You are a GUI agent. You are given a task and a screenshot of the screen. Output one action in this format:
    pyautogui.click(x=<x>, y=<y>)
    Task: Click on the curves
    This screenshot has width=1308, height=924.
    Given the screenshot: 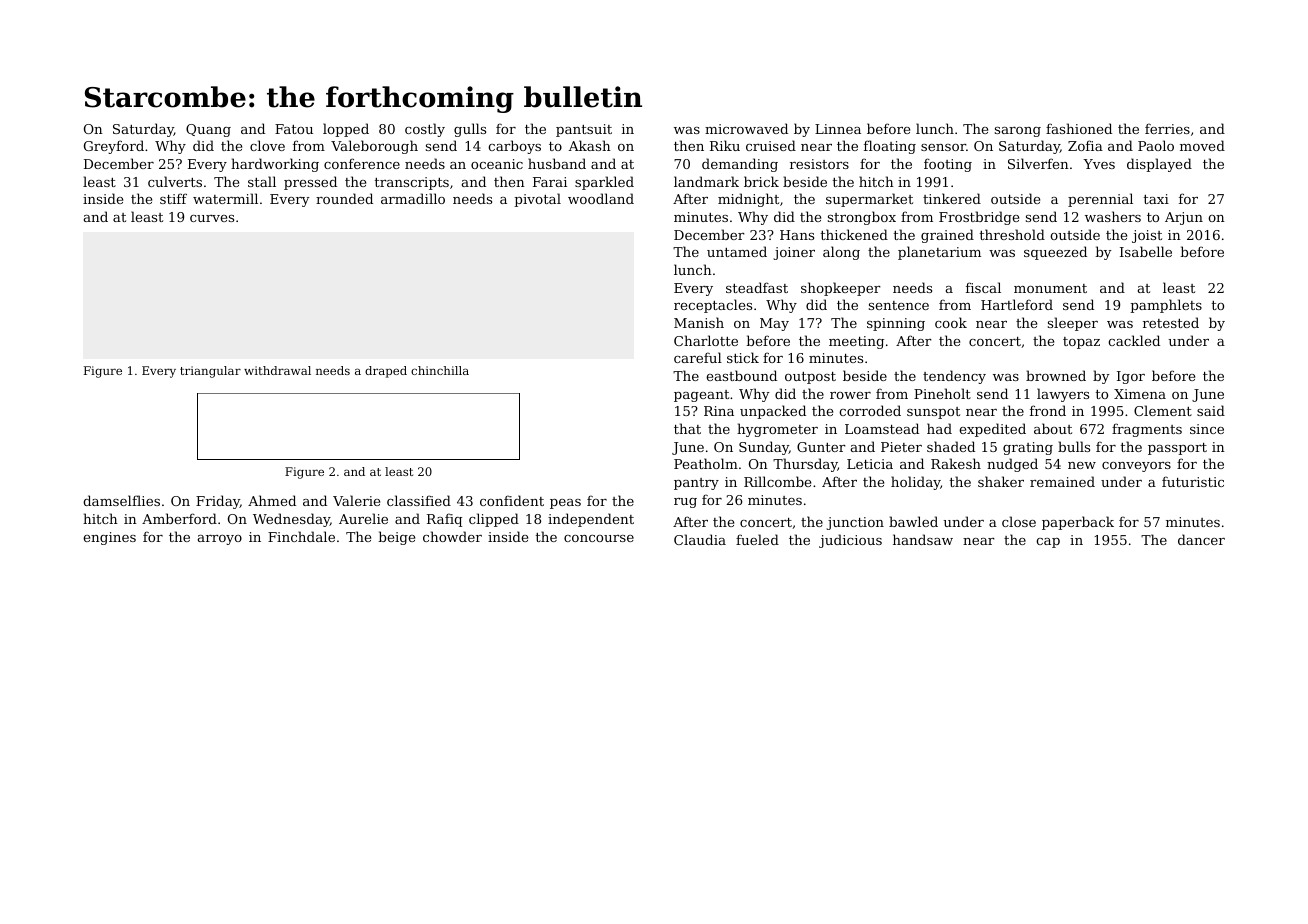 What is the action you would take?
    pyautogui.click(x=212, y=218)
